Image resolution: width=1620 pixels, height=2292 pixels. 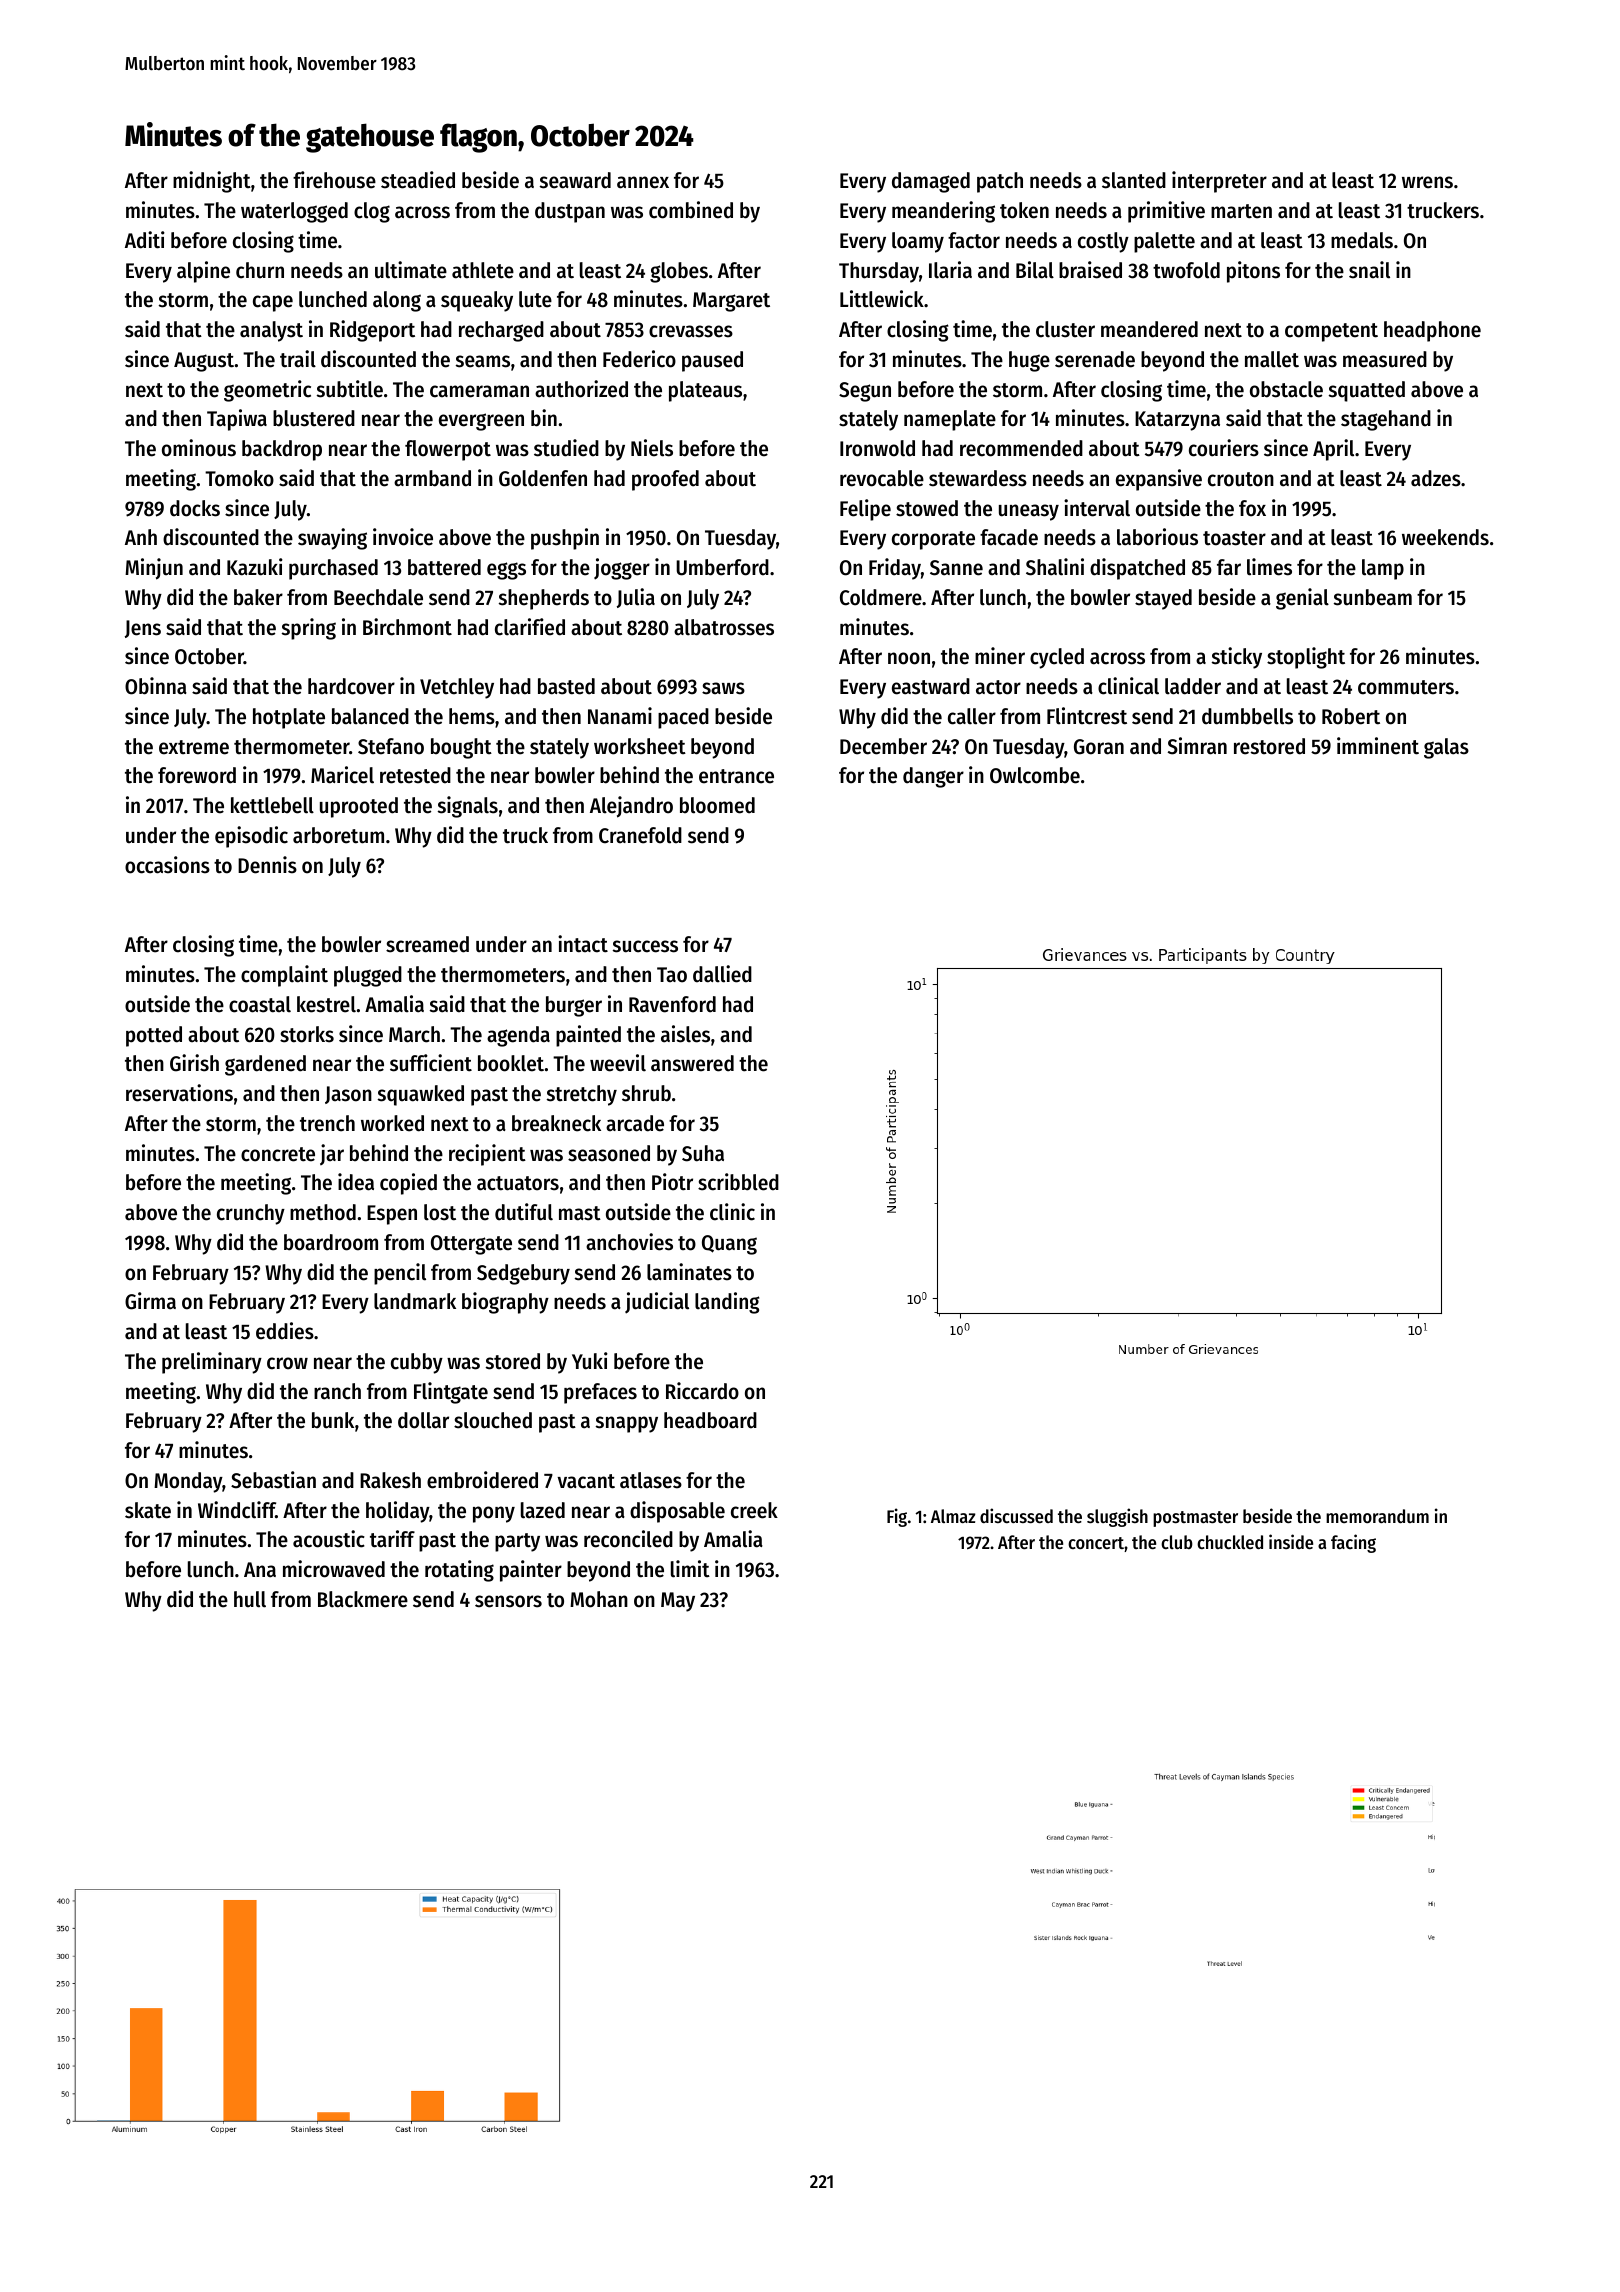 What do you see at coordinates (273, 1480) in the screenshot?
I see `Sebastian` at bounding box center [273, 1480].
